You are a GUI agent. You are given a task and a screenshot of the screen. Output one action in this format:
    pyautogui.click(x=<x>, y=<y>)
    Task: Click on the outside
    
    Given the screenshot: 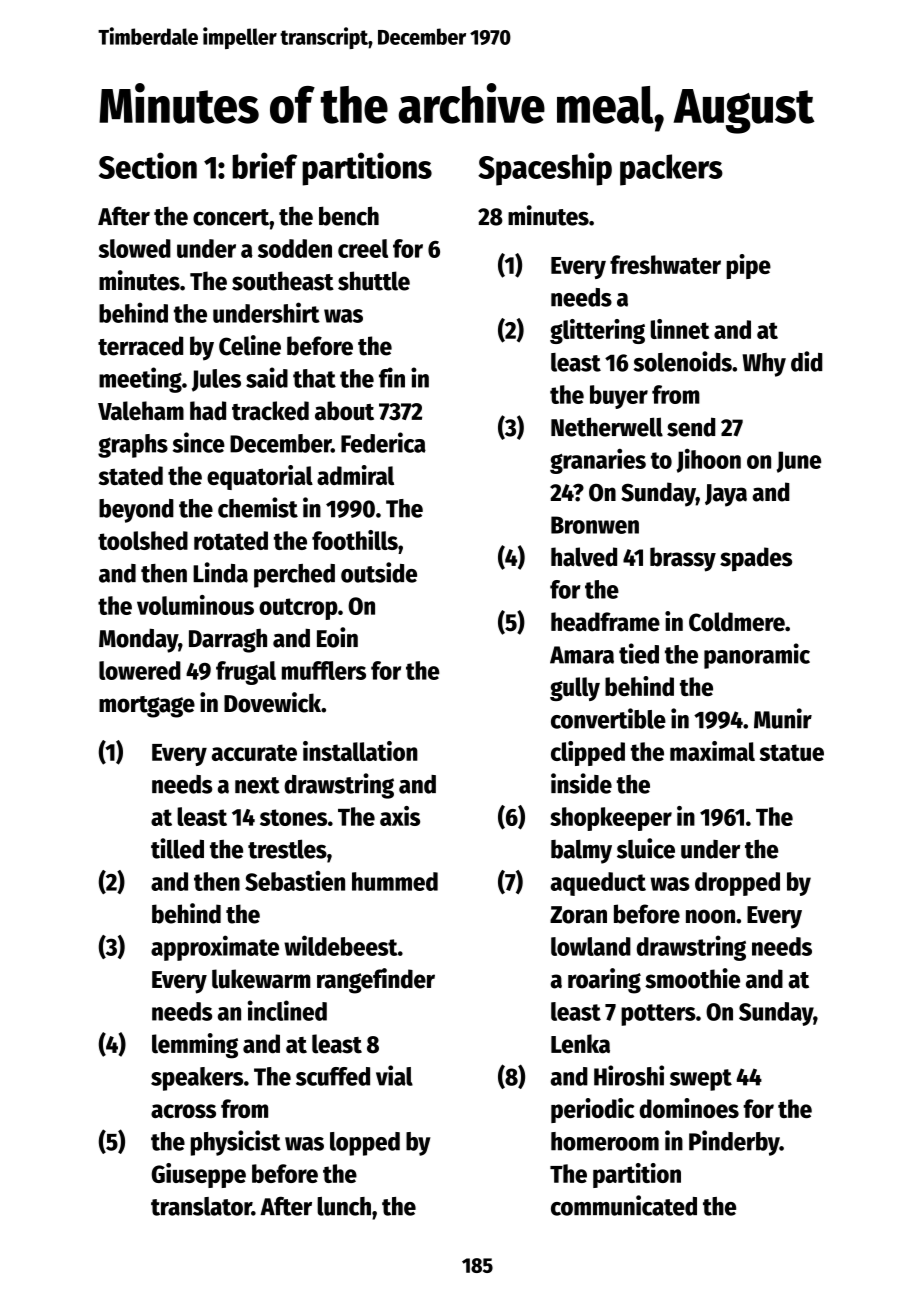 What is the action you would take?
    pyautogui.click(x=379, y=572)
